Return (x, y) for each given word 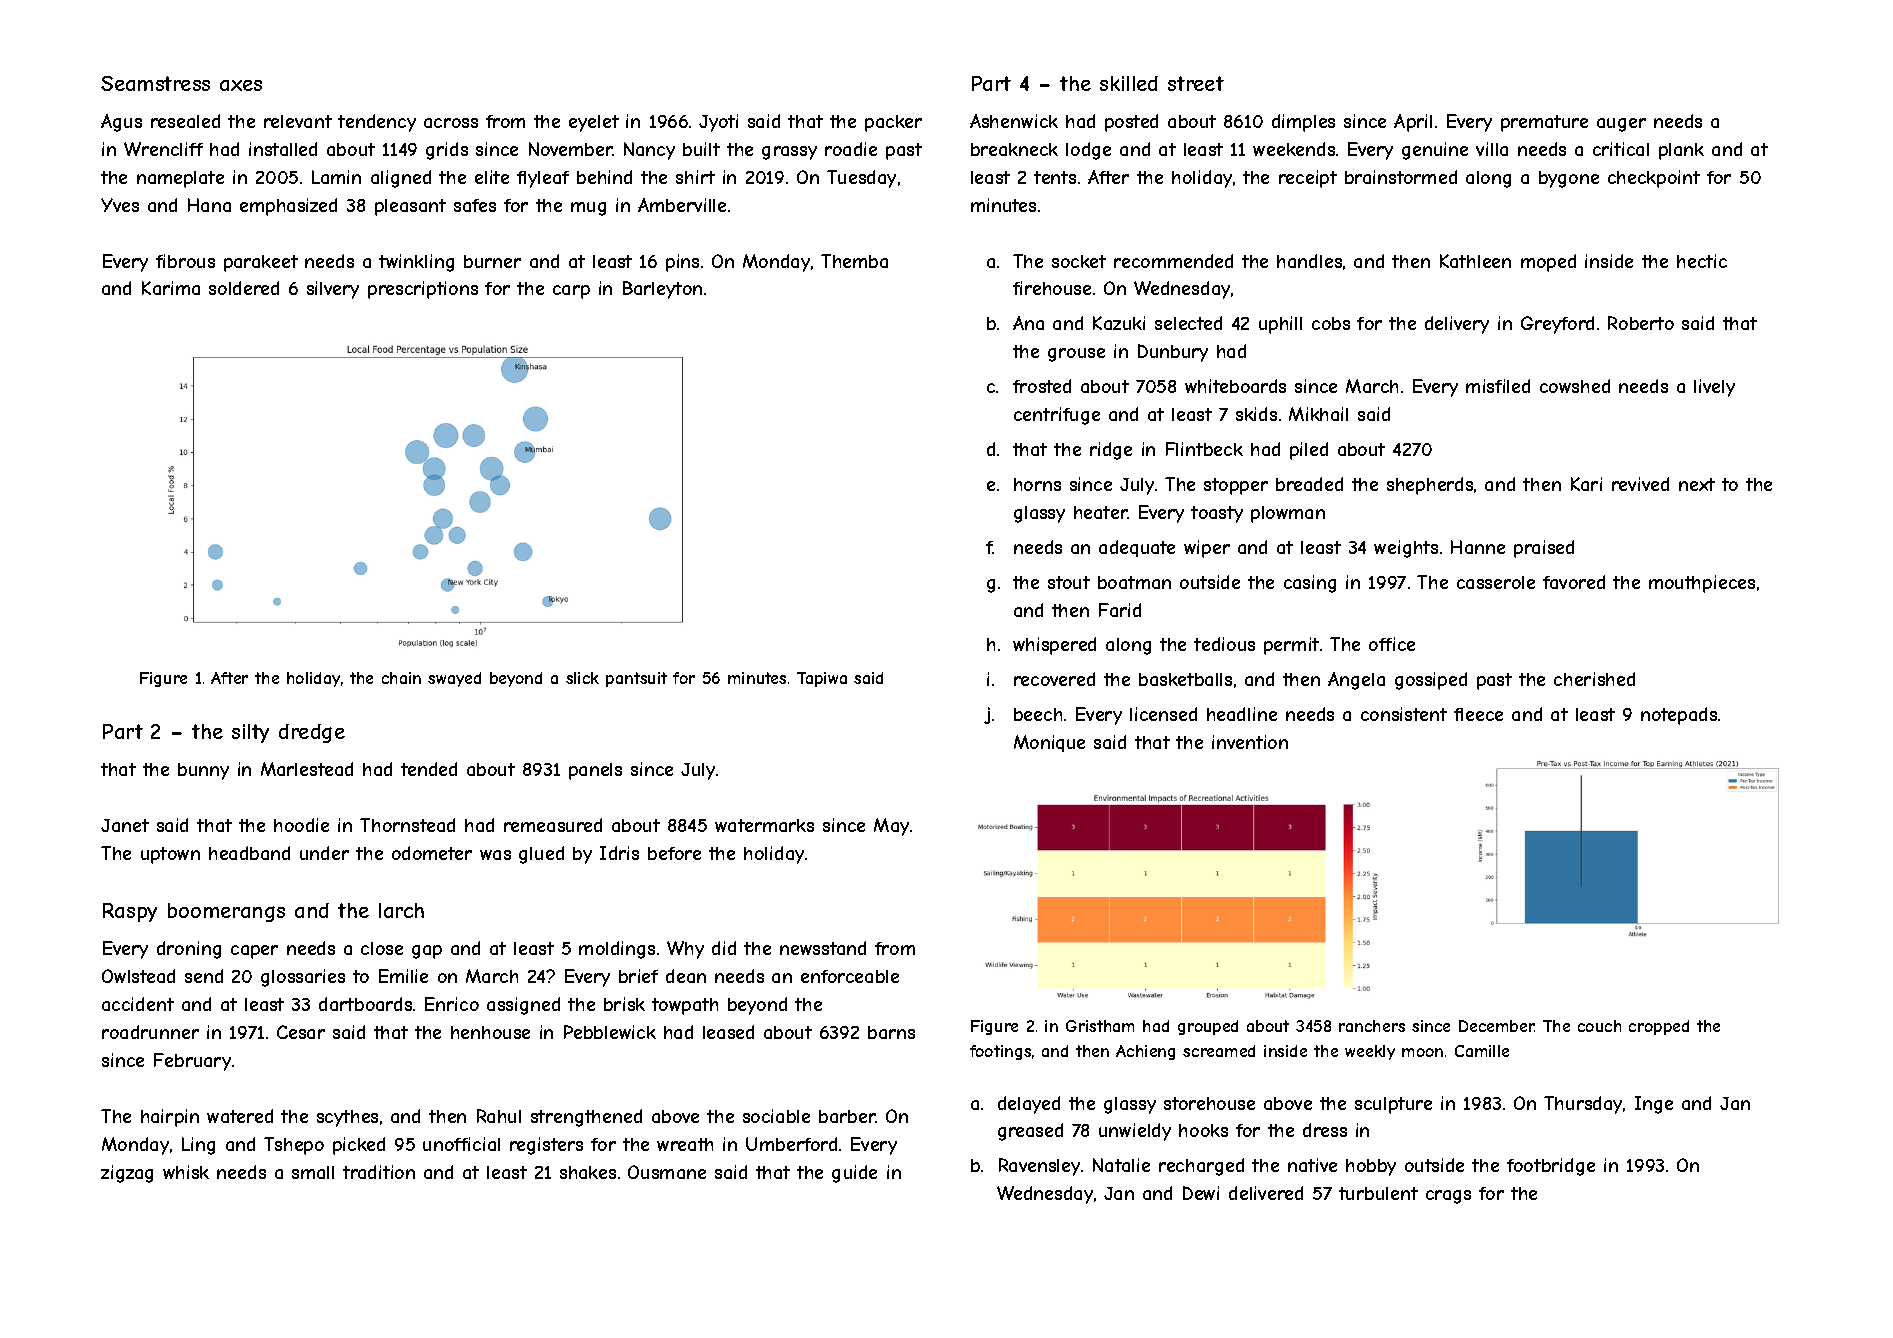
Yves (120, 205)
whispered (1054, 646)
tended (429, 769)
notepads (1679, 716)
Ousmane (667, 1172)
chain (401, 678)
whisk (186, 1172)
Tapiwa (822, 679)
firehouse (1052, 288)
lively (1714, 388)
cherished (1594, 679)
